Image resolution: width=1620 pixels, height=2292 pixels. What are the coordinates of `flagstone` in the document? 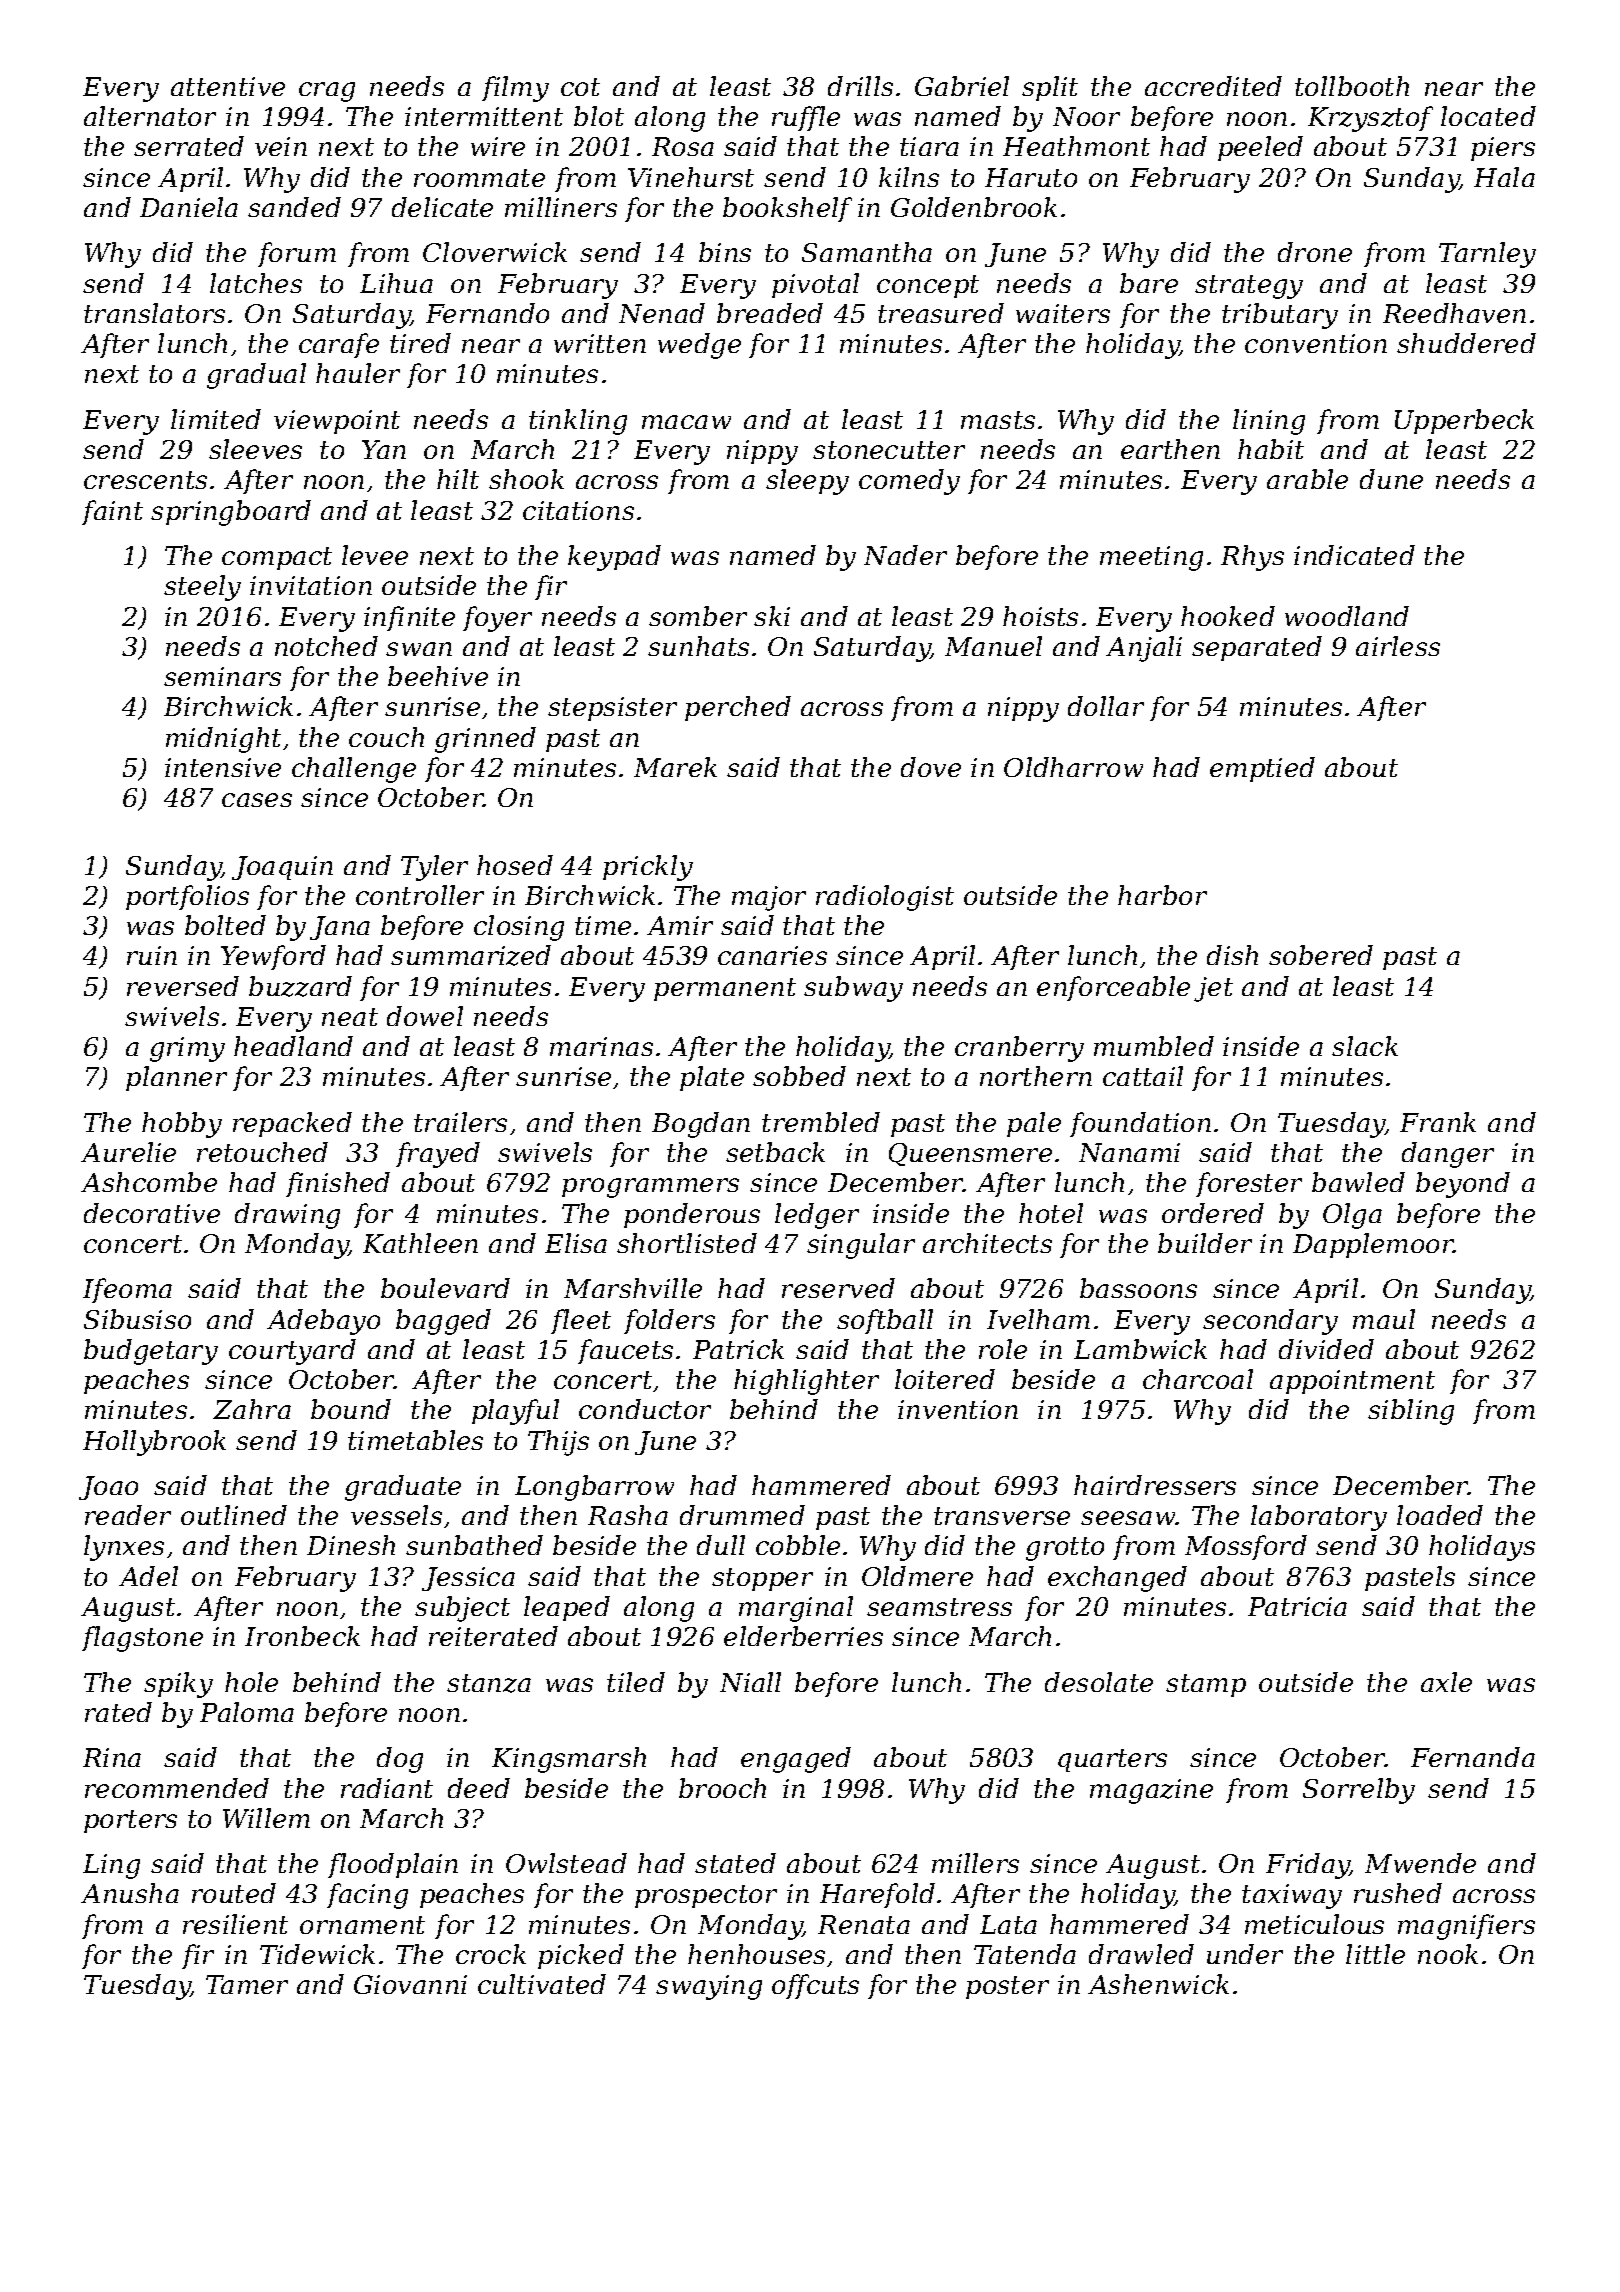 It's located at (142, 1639).
